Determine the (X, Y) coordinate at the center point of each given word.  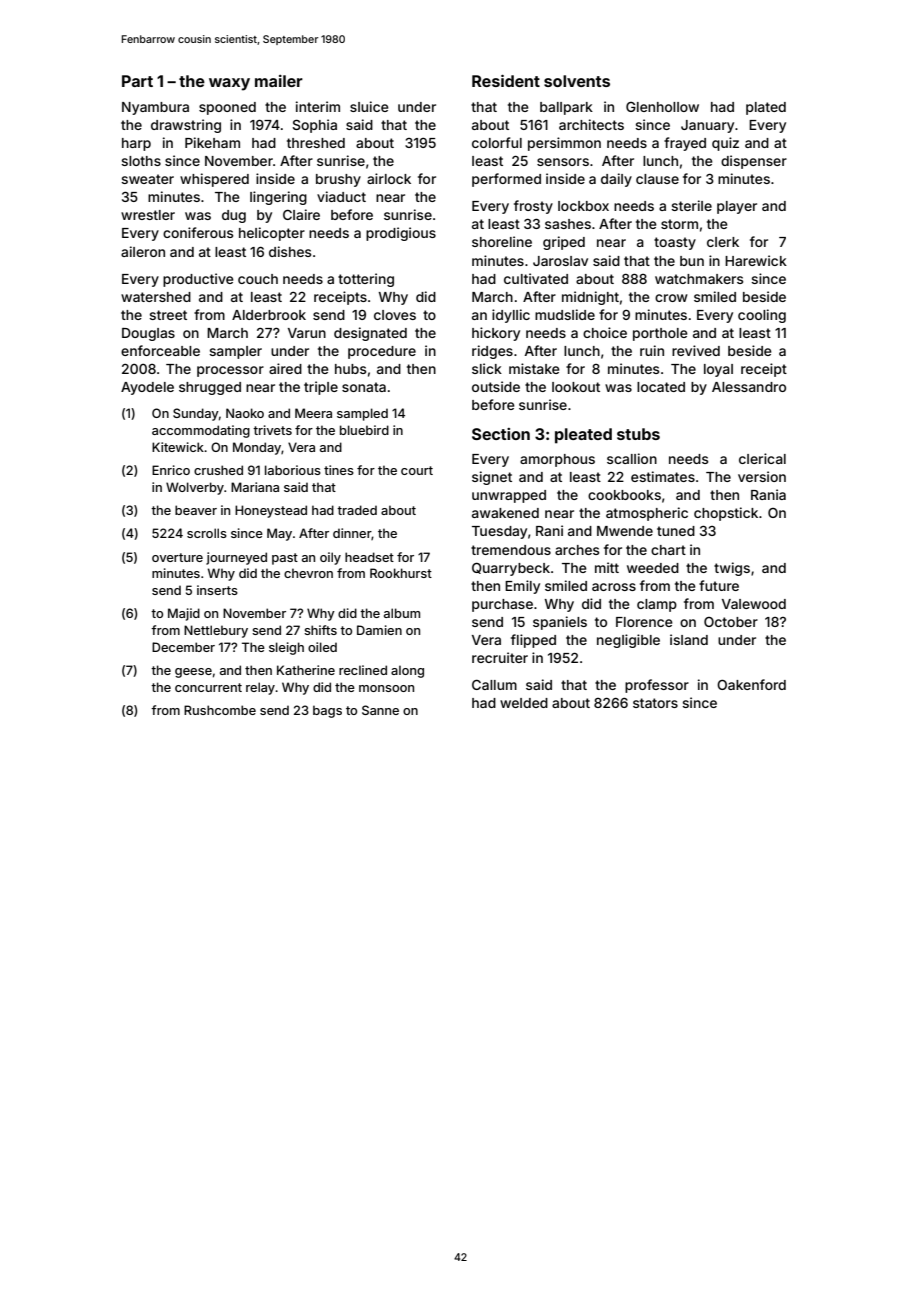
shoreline (502, 241)
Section (501, 434)
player (737, 207)
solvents (577, 81)
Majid (184, 614)
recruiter (500, 657)
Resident (506, 81)
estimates (663, 476)
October (731, 622)
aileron (143, 251)
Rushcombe (220, 710)
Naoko (245, 413)
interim (318, 106)
